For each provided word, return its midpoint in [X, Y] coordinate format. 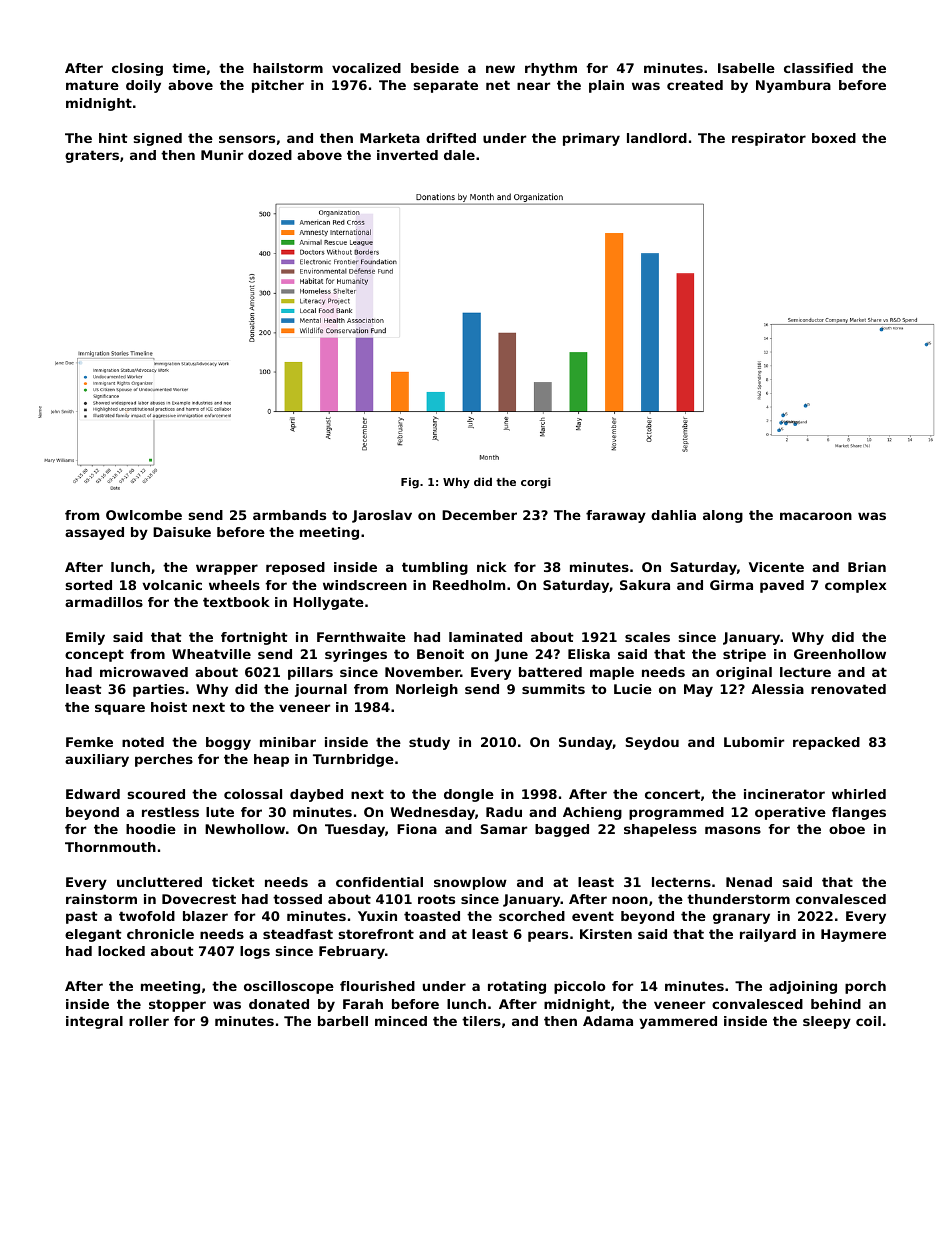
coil [868, 1021]
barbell [343, 1021]
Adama [608, 1021]
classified [818, 68]
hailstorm [288, 68]
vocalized [366, 68]
